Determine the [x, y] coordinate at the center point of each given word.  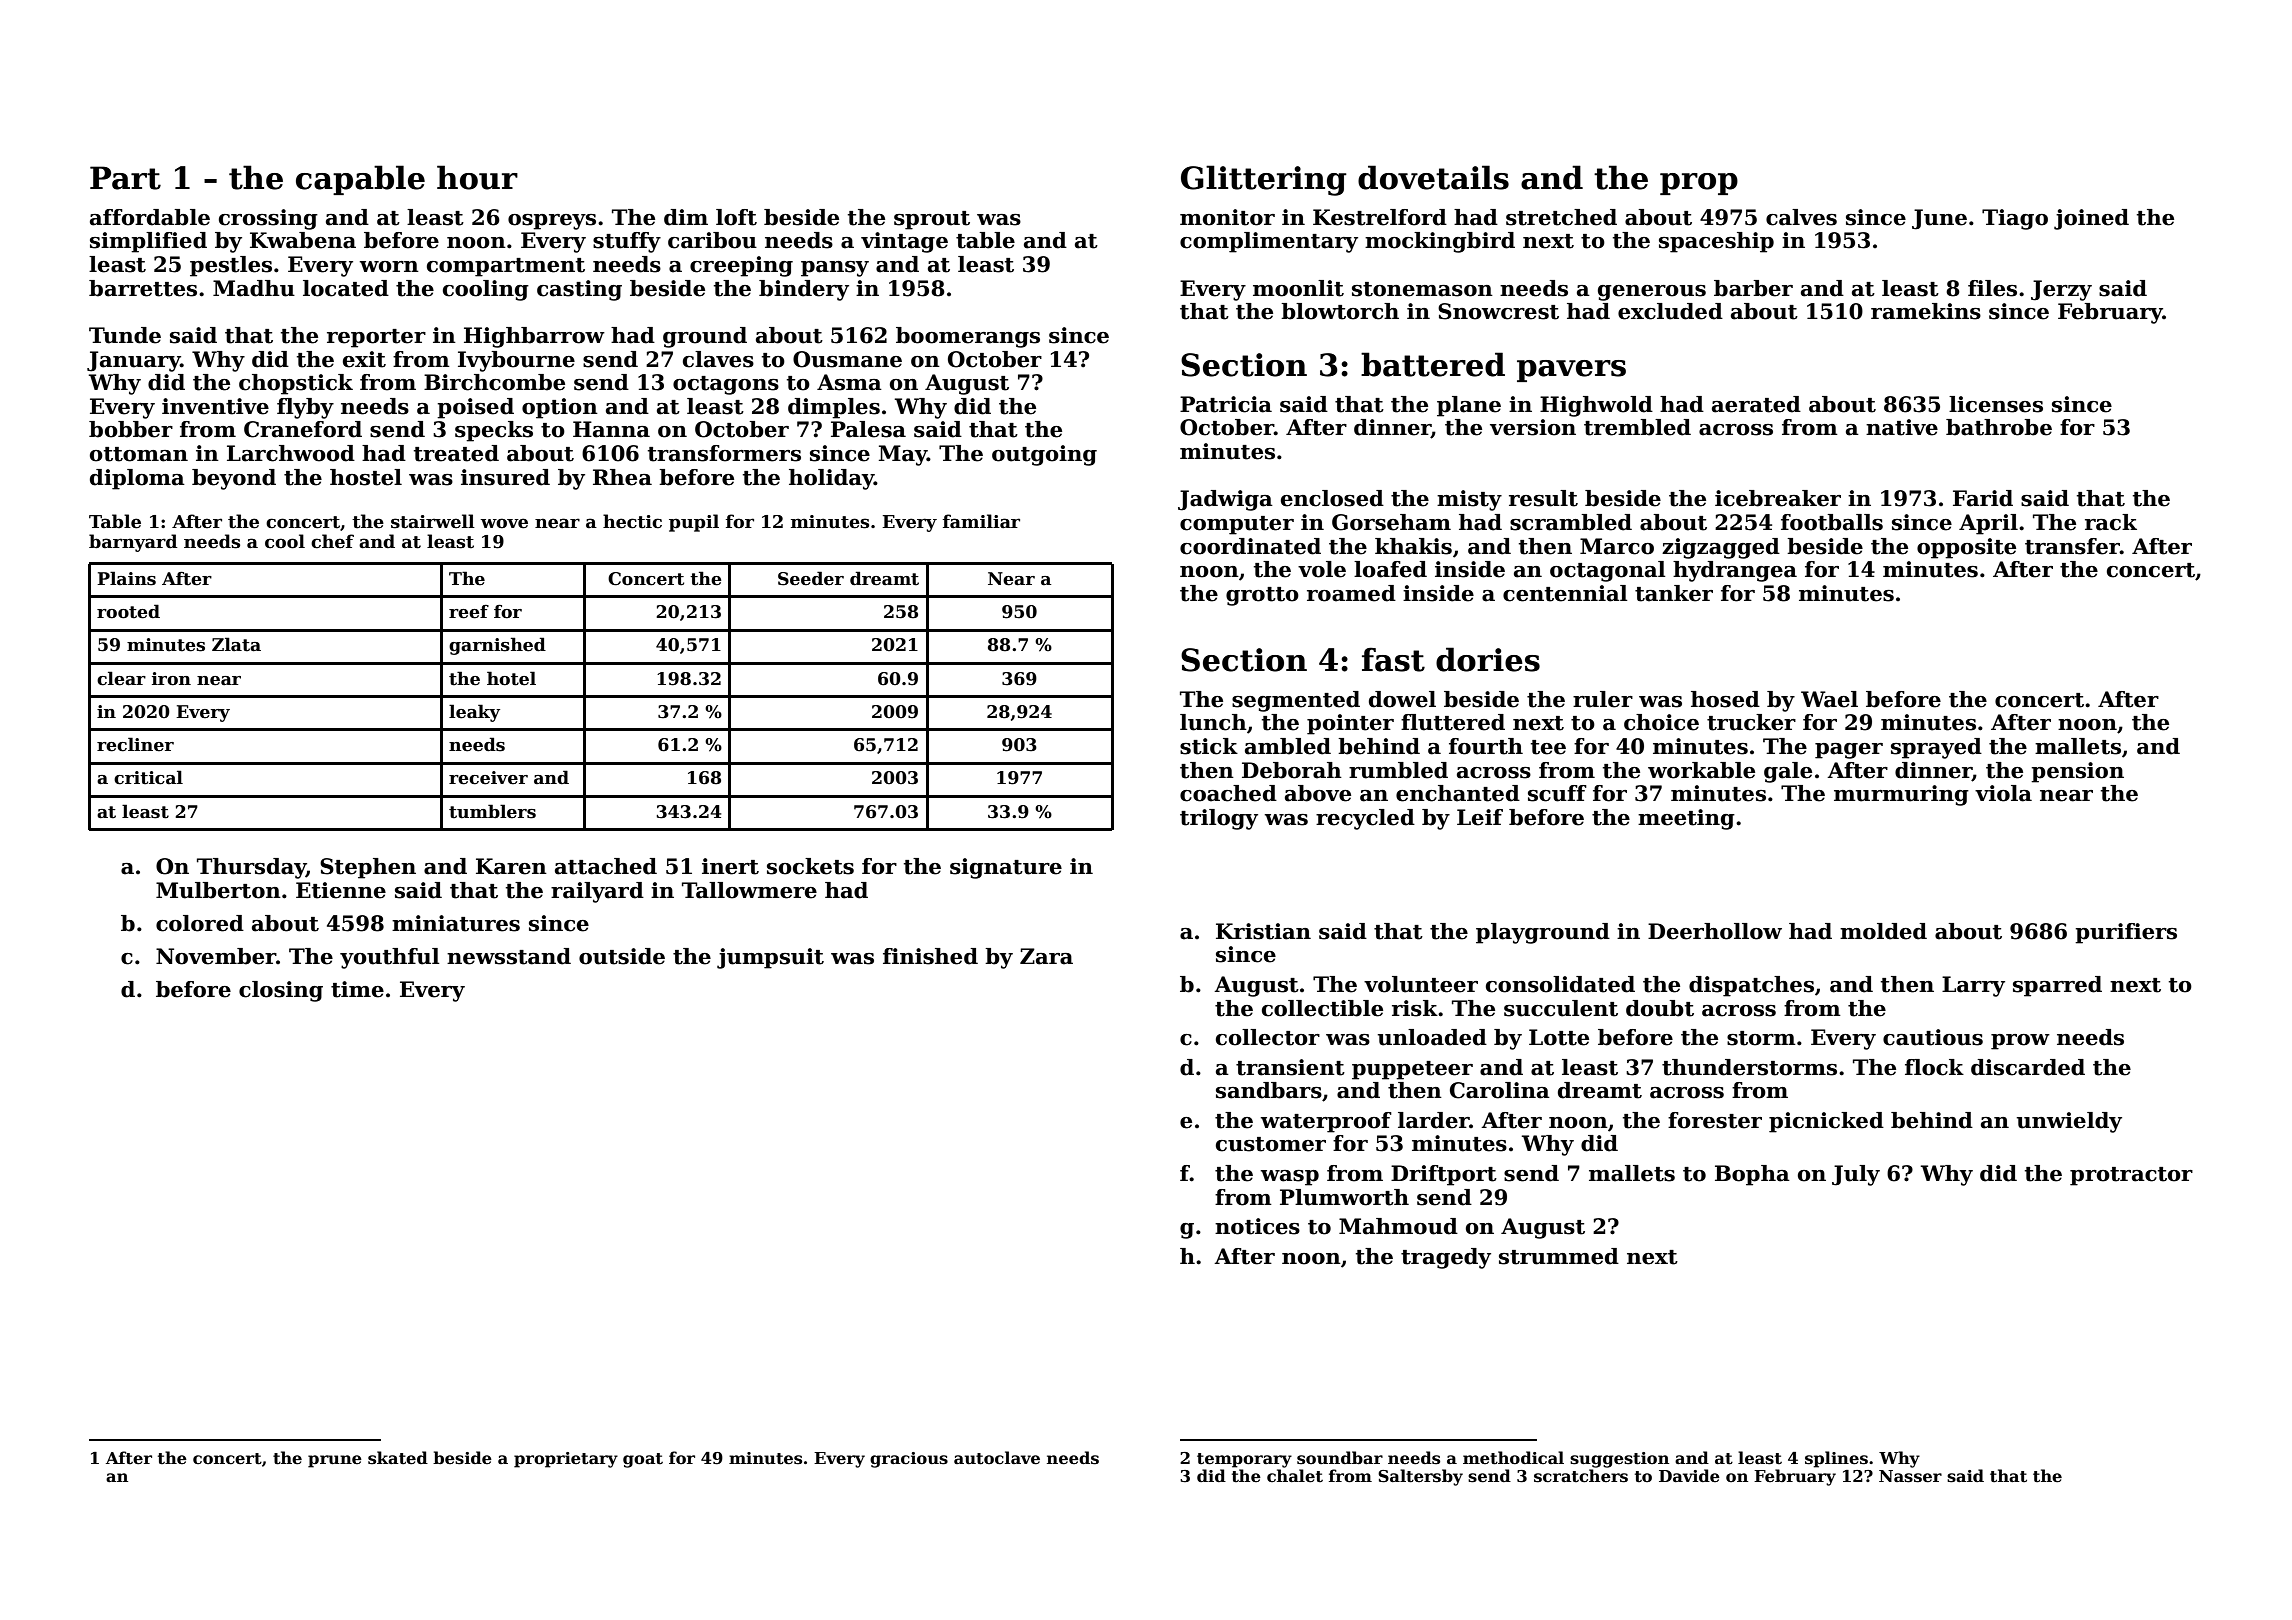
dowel [1402, 699]
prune [335, 1461]
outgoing [1044, 455]
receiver [488, 778]
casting [579, 290]
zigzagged [1721, 548]
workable [1701, 770]
